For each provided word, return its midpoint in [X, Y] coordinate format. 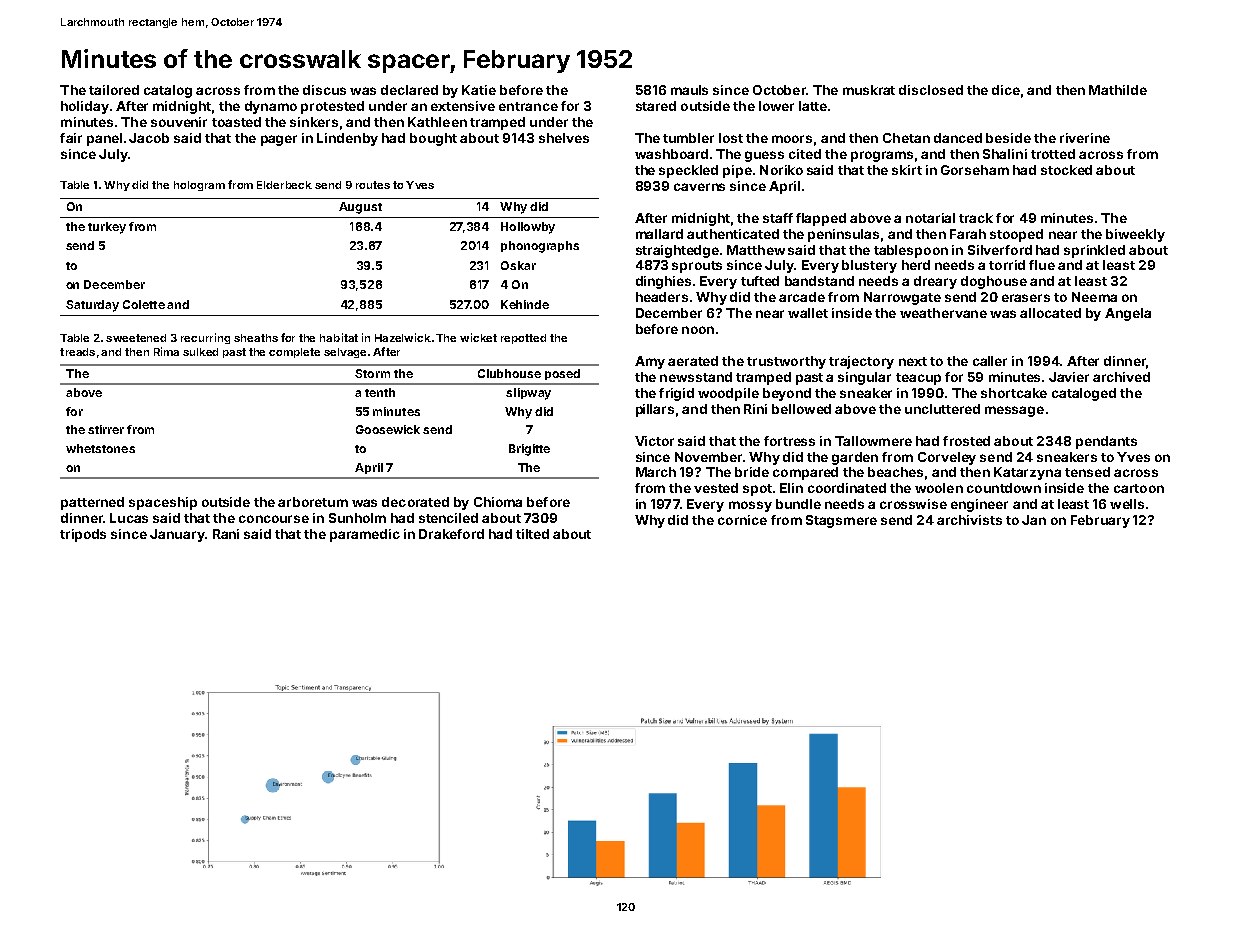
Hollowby [528, 228]
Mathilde [1118, 90]
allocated [1050, 313]
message [1014, 411]
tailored [114, 90]
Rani [226, 534]
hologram [199, 186]
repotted [523, 339]
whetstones [100, 448]
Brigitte [529, 450]
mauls [689, 90]
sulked [200, 352]
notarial [930, 218]
